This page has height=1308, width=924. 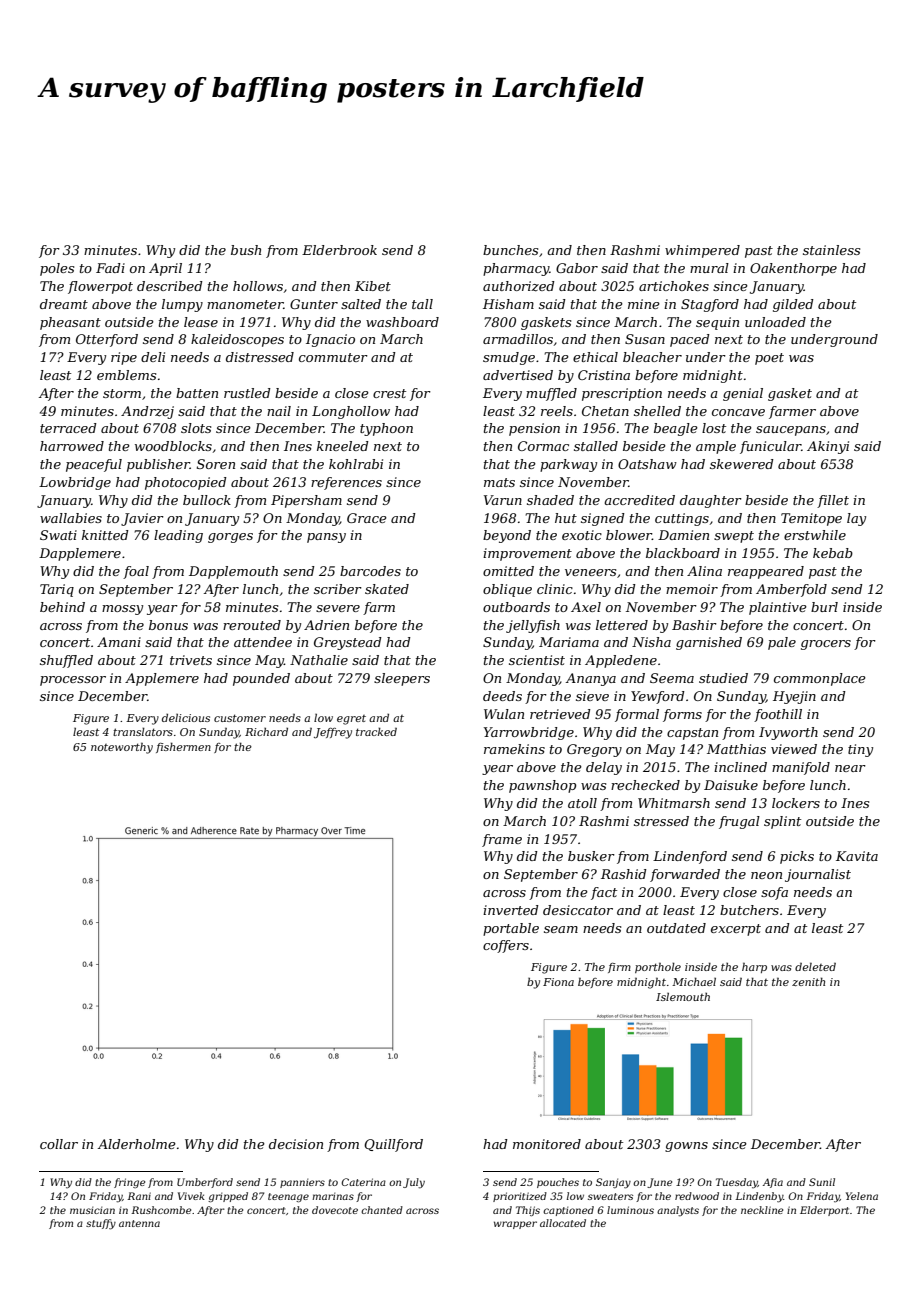 I want to click on wrapper, so click(x=515, y=1225).
